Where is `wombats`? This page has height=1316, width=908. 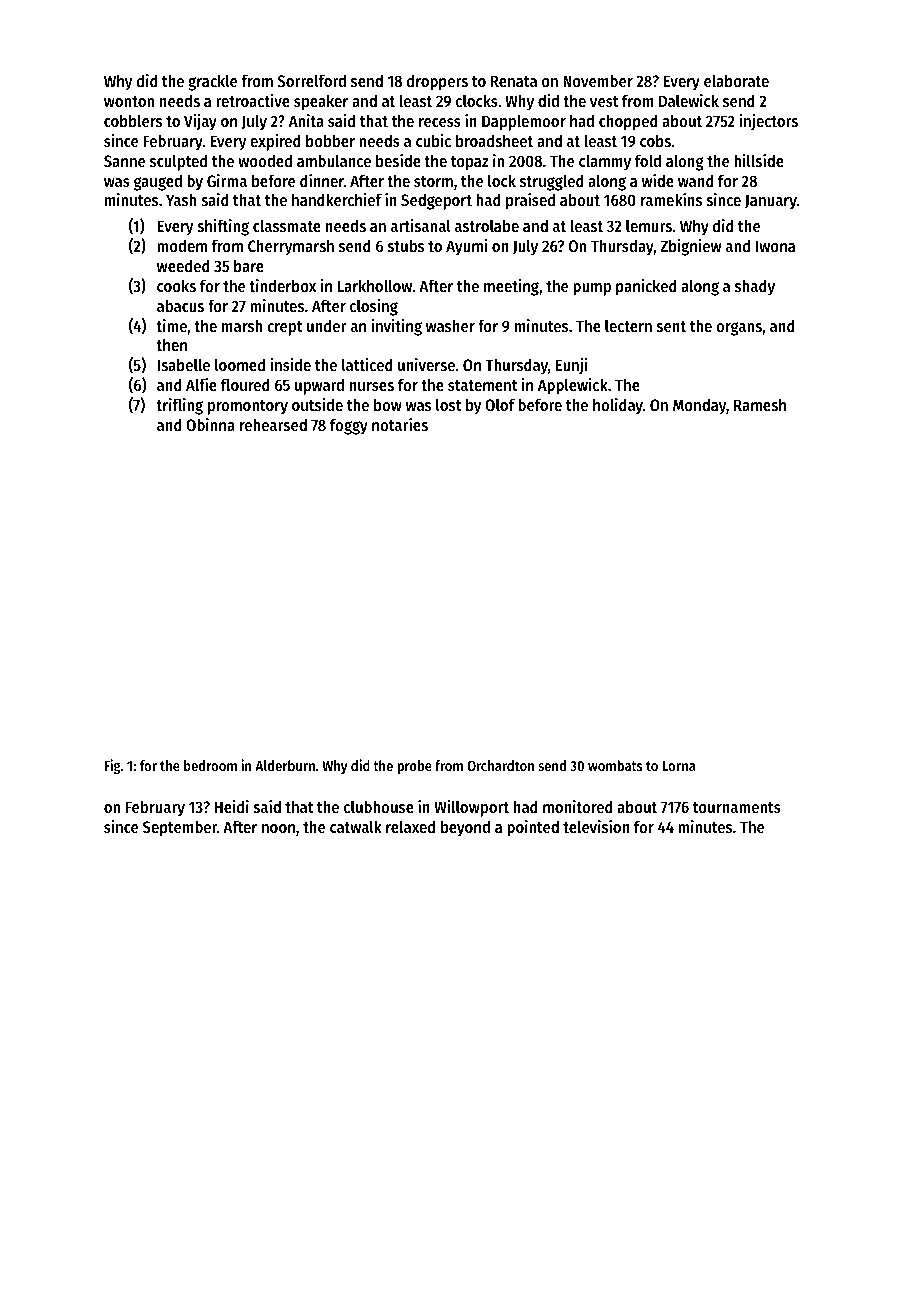 wombats is located at coordinates (615, 765).
